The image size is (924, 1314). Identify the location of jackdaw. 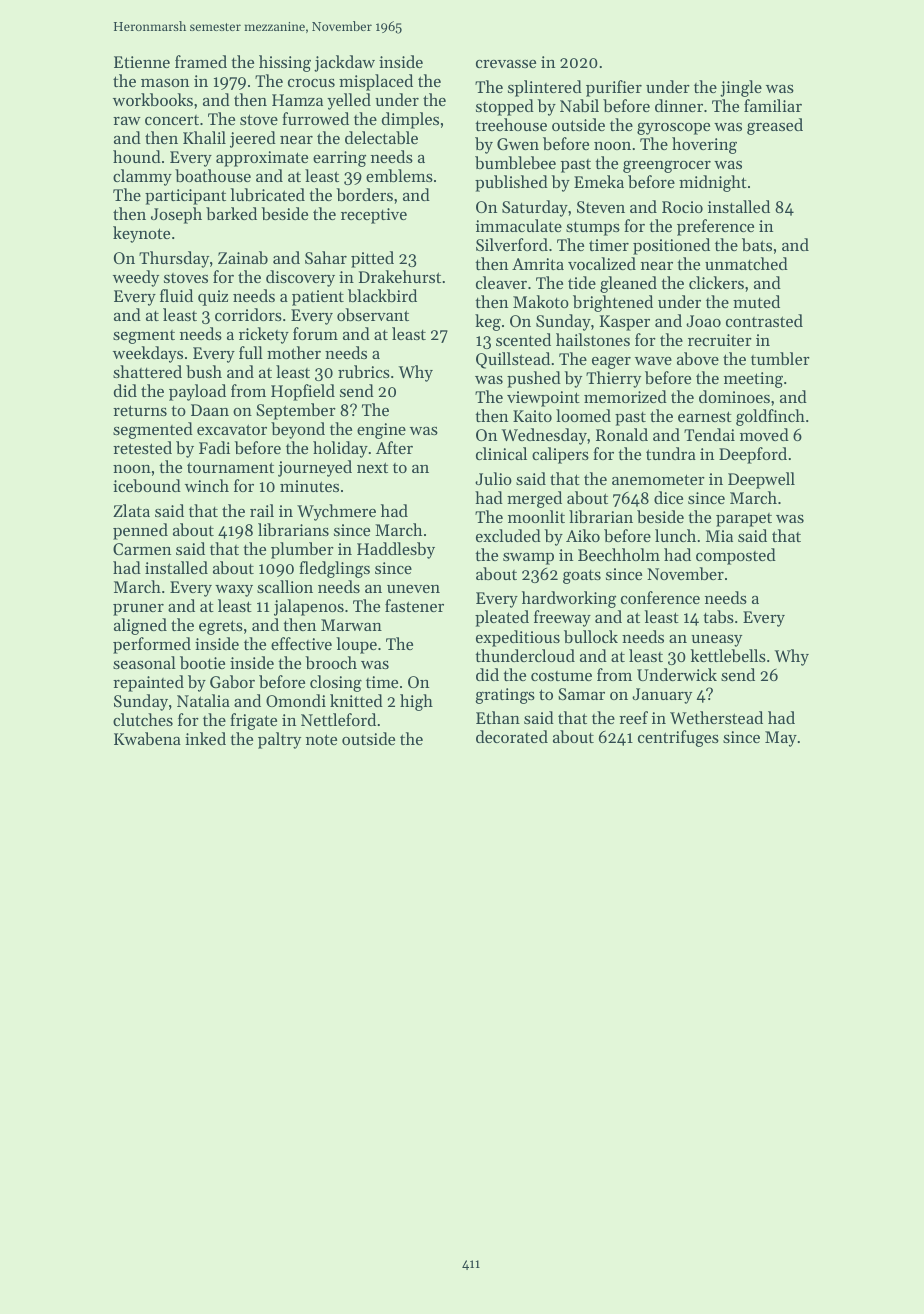
(344, 63).
